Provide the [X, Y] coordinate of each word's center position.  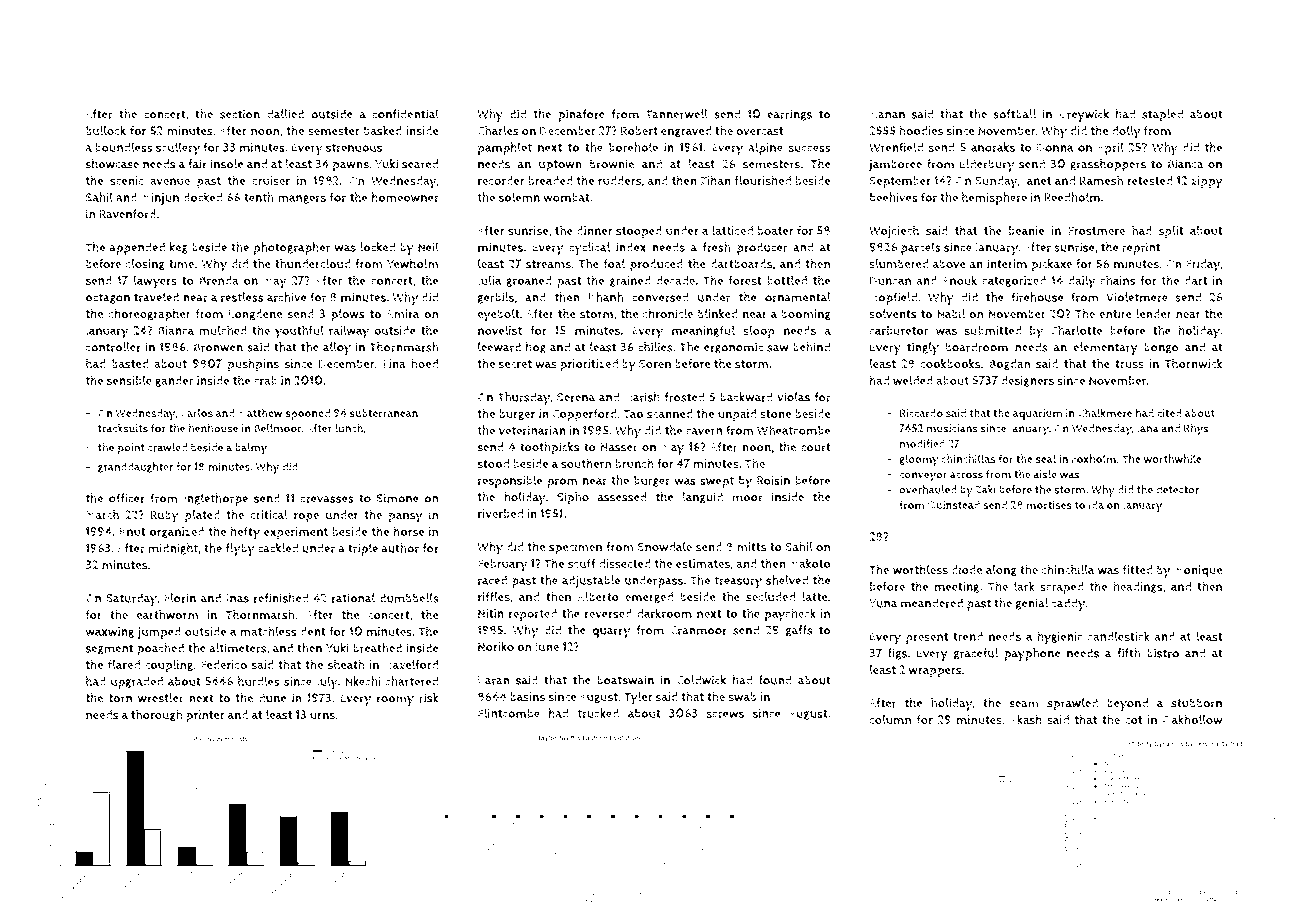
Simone [397, 498]
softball [1014, 114]
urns [322, 716]
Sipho [573, 498]
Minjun [160, 199]
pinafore [581, 115]
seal [1046, 458]
